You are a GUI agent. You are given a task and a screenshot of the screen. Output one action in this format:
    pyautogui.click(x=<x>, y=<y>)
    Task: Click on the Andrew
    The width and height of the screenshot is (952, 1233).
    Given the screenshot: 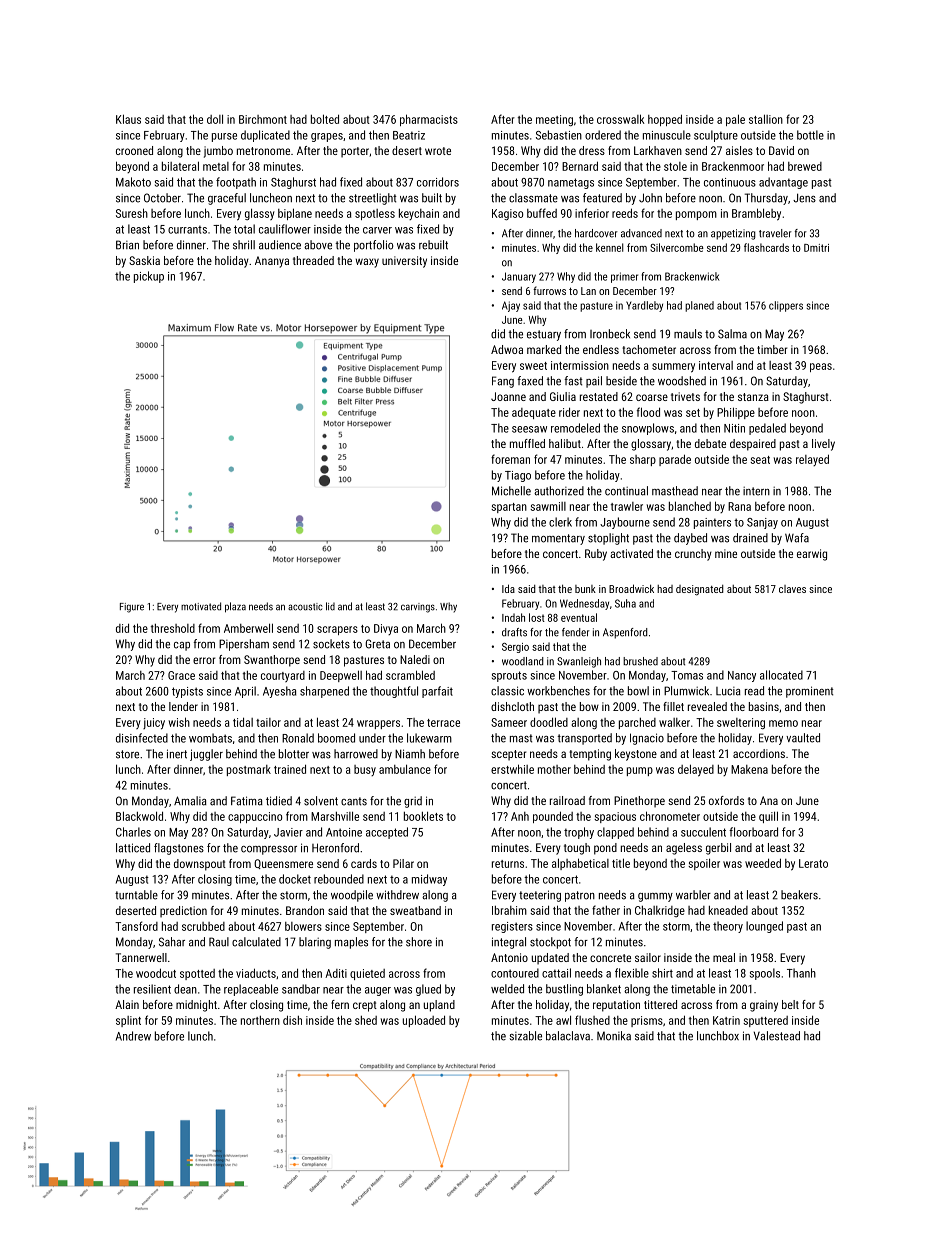 What is the action you would take?
    pyautogui.click(x=133, y=1036)
